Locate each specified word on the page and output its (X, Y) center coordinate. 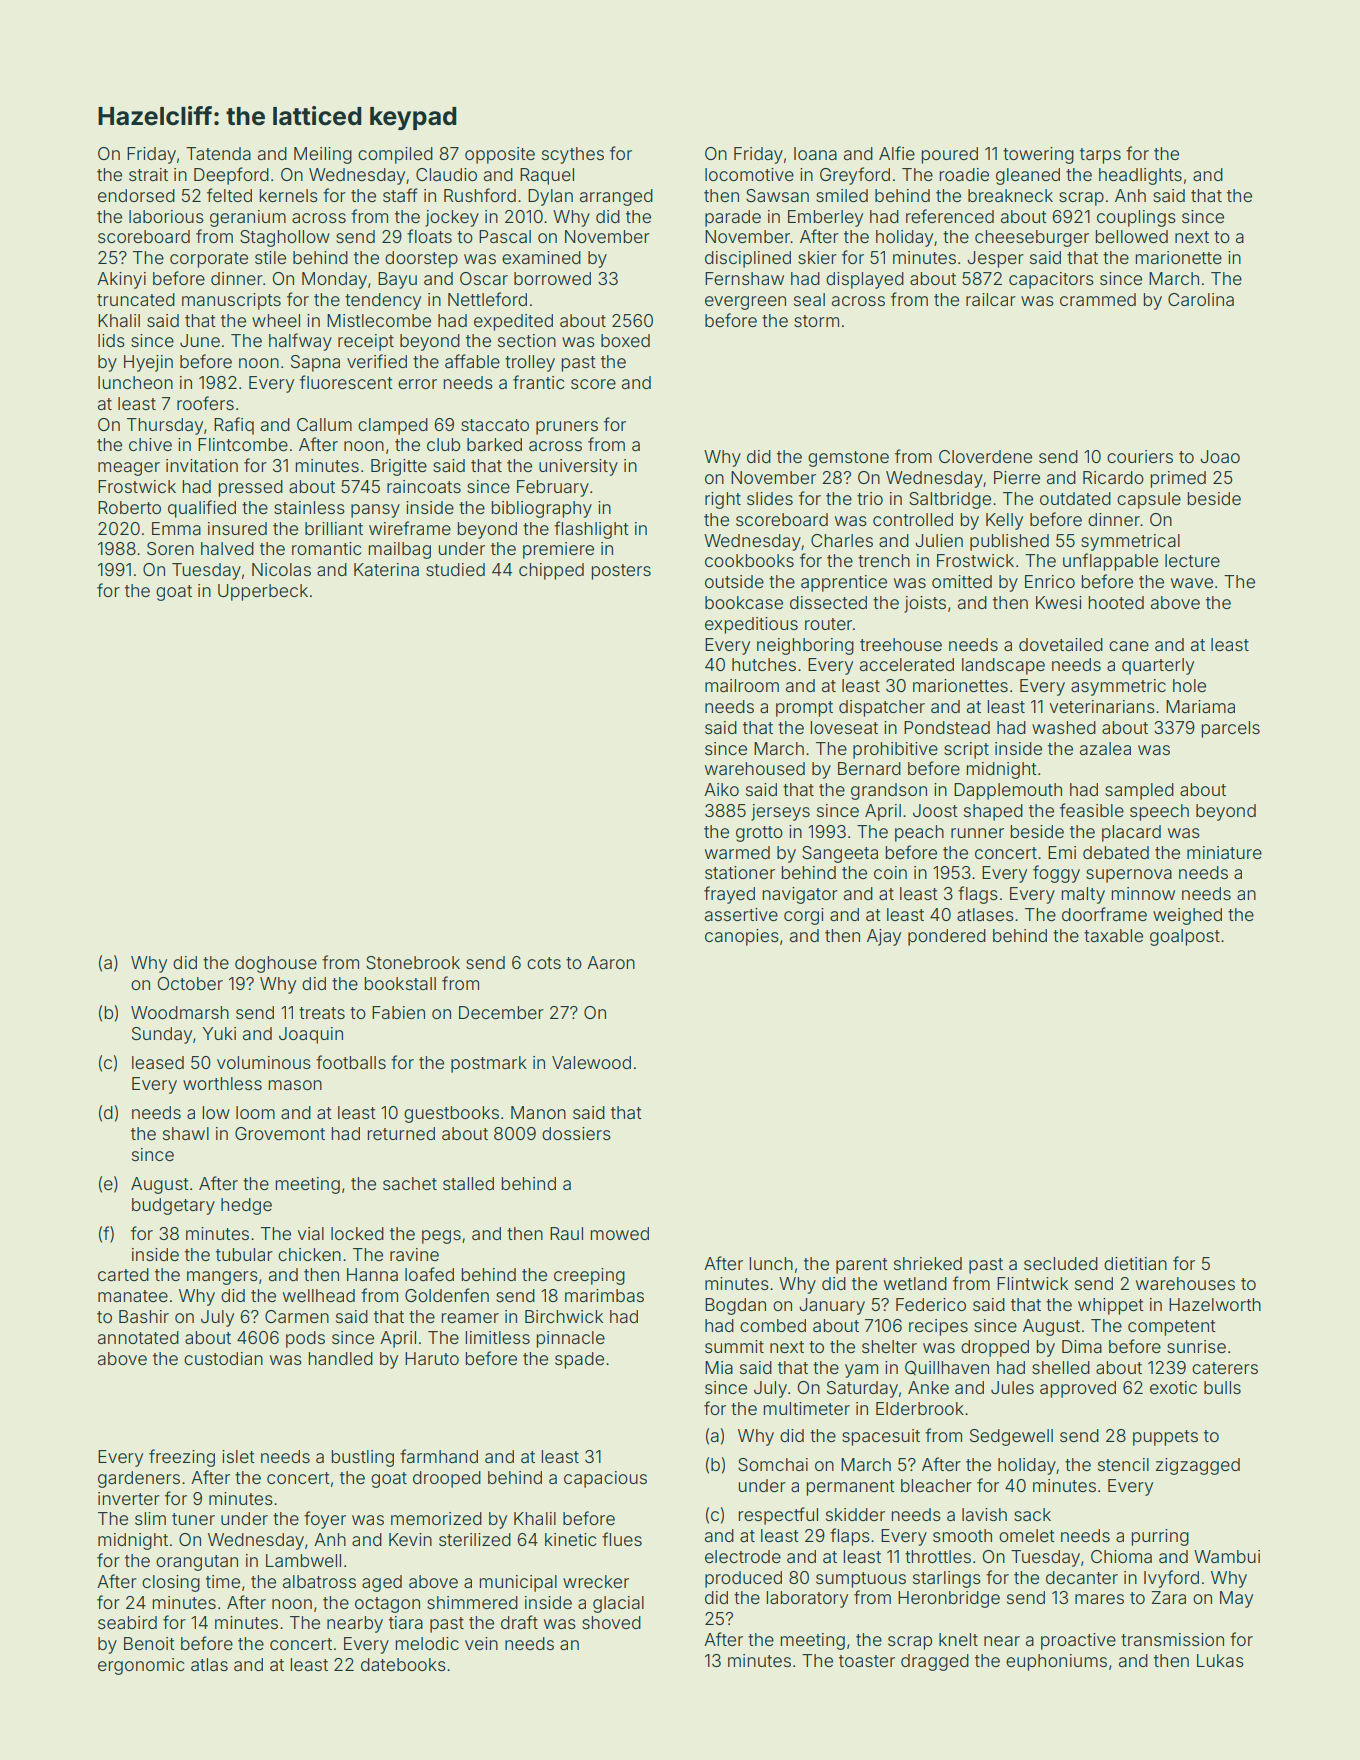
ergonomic (141, 1666)
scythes (573, 155)
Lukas (1220, 1660)
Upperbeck (263, 592)
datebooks (403, 1664)
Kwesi (1059, 602)
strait (148, 174)
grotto (759, 834)
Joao (1220, 456)
